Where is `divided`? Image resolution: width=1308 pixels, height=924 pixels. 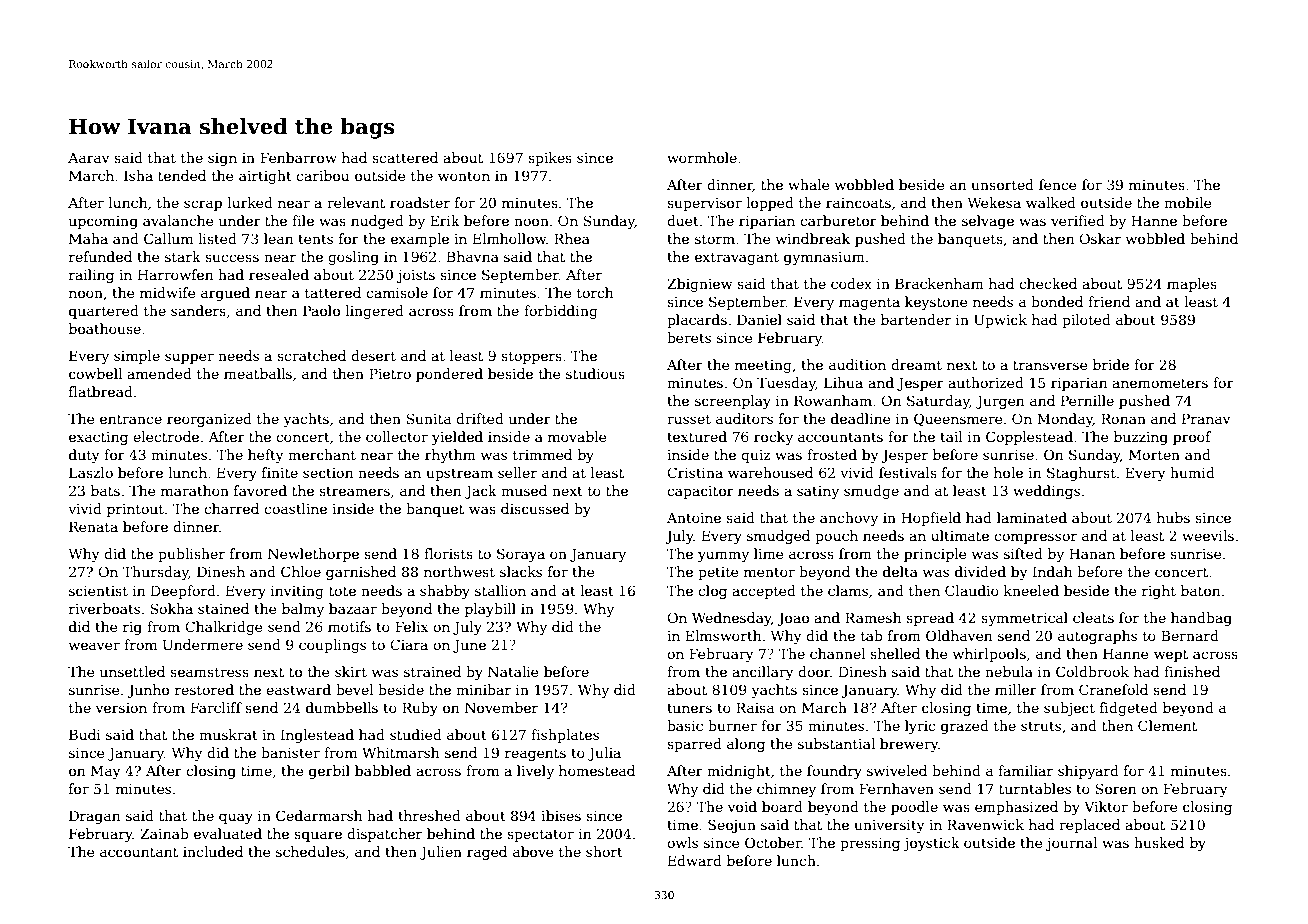 divided is located at coordinates (980, 571).
